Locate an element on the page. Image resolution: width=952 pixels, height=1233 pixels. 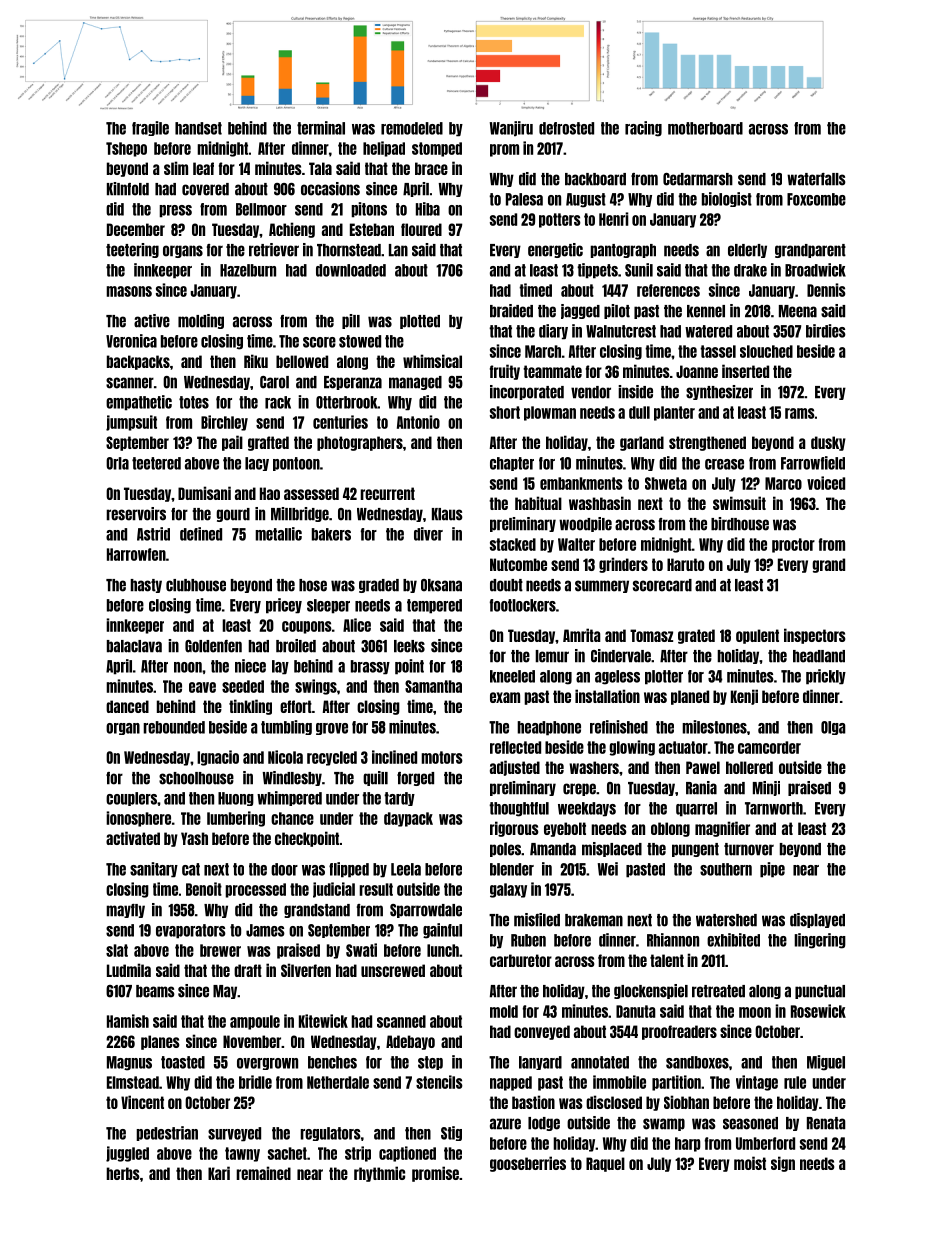
fragile is located at coordinates (150, 128).
